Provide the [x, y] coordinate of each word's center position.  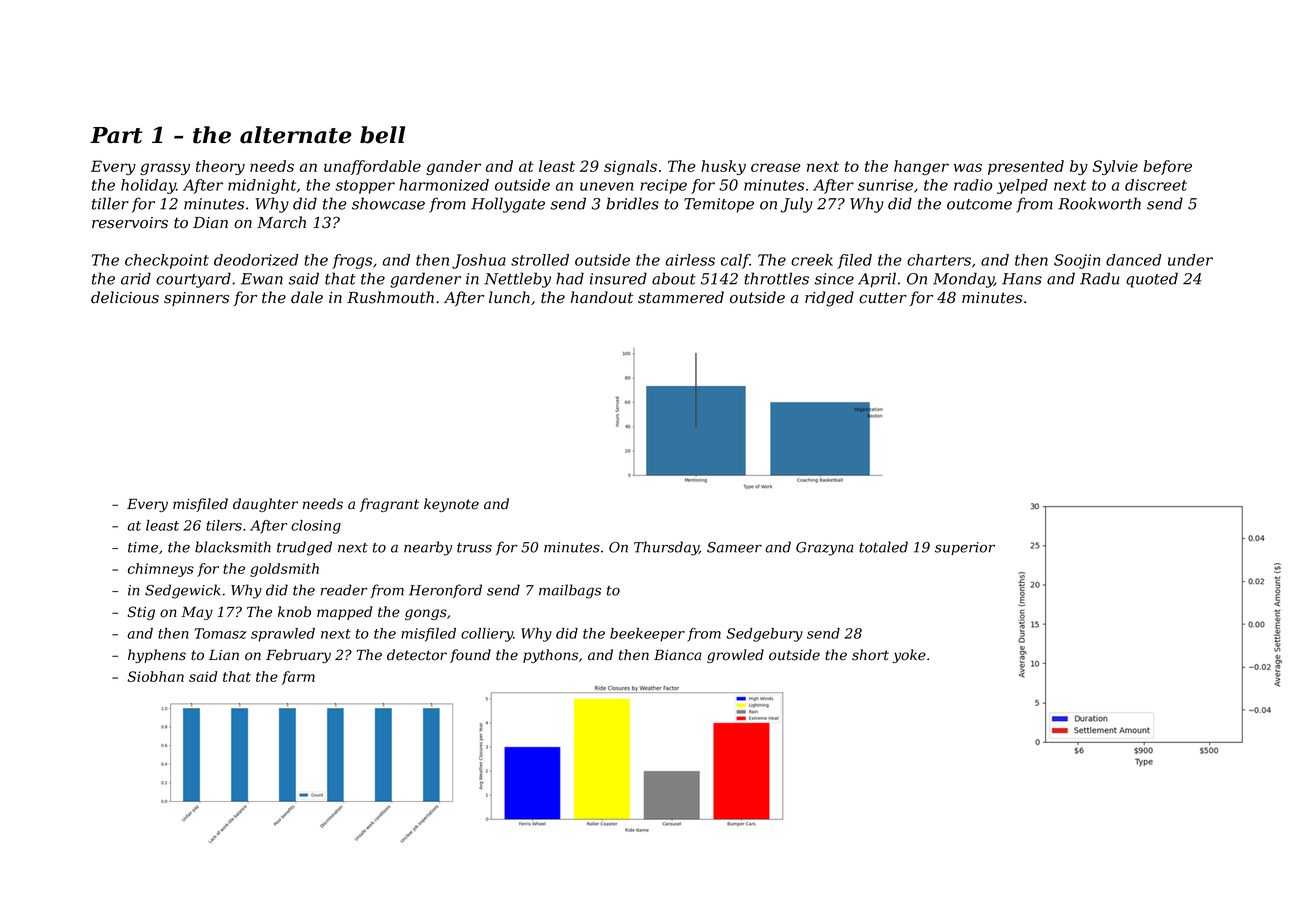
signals [630, 167]
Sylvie [1115, 167]
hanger [921, 167]
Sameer [734, 547]
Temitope [719, 205]
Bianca [678, 655]
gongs [426, 614]
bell [382, 135]
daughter [265, 505]
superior [965, 548]
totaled [883, 547]
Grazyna [825, 549]
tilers [224, 525]
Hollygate [508, 205]
